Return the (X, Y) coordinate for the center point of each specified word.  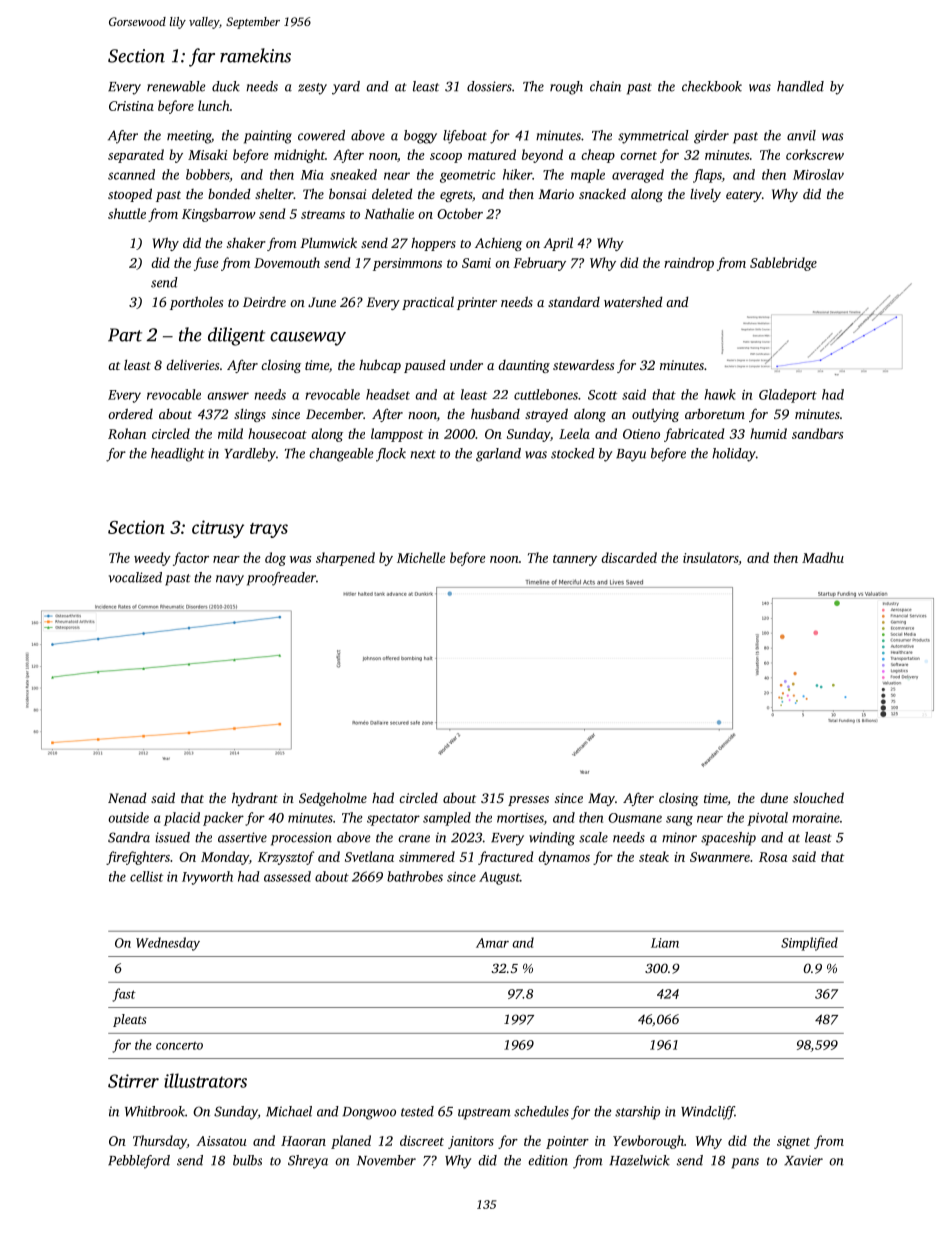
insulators (711, 558)
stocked (573, 453)
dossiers (489, 86)
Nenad (127, 797)
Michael (289, 1111)
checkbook (712, 86)
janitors (471, 1142)
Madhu (823, 557)
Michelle (421, 557)
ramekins (255, 55)
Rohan (127, 433)
